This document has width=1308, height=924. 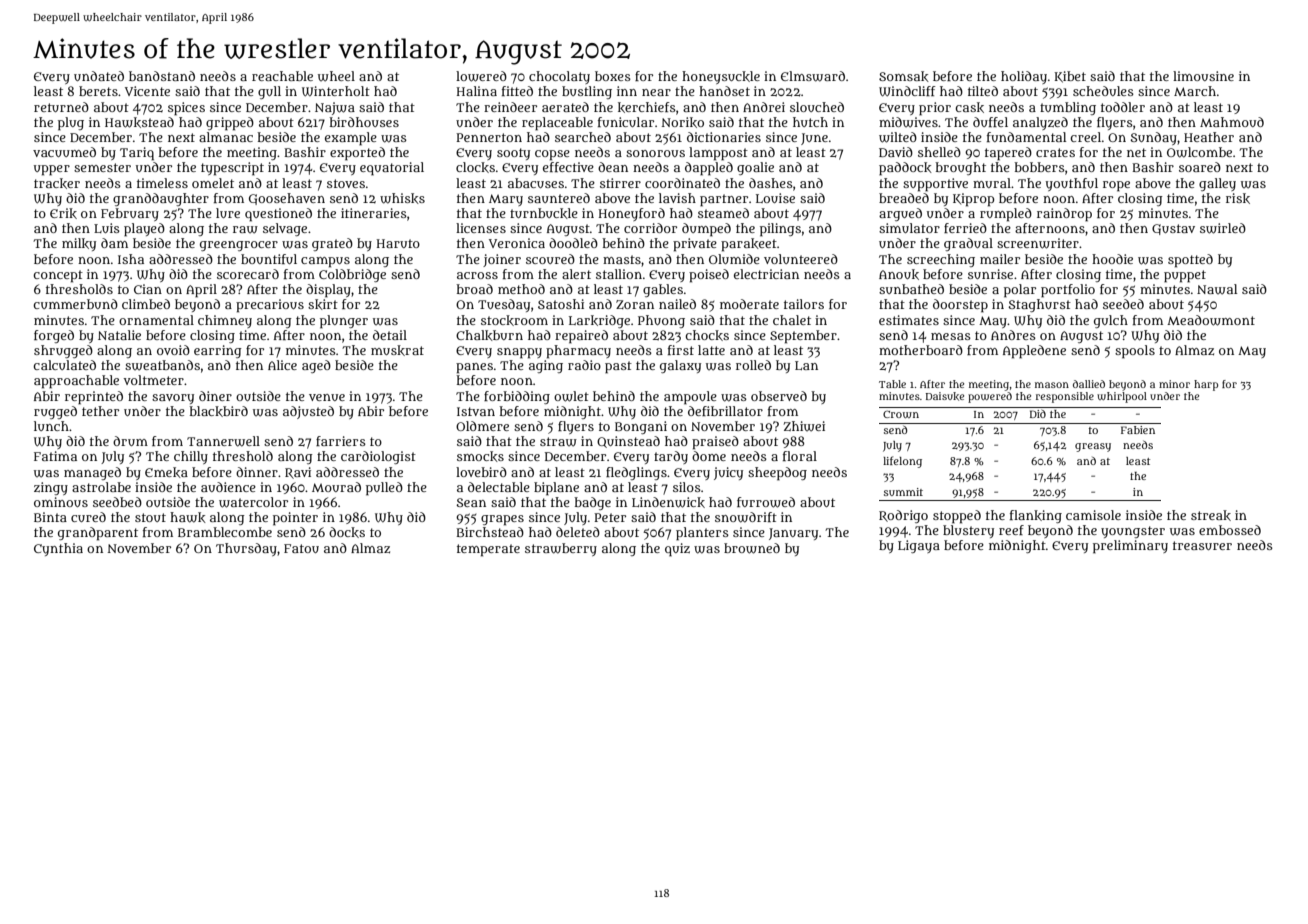 What do you see at coordinates (650, 228) in the document?
I see `corridor` at bounding box center [650, 228].
